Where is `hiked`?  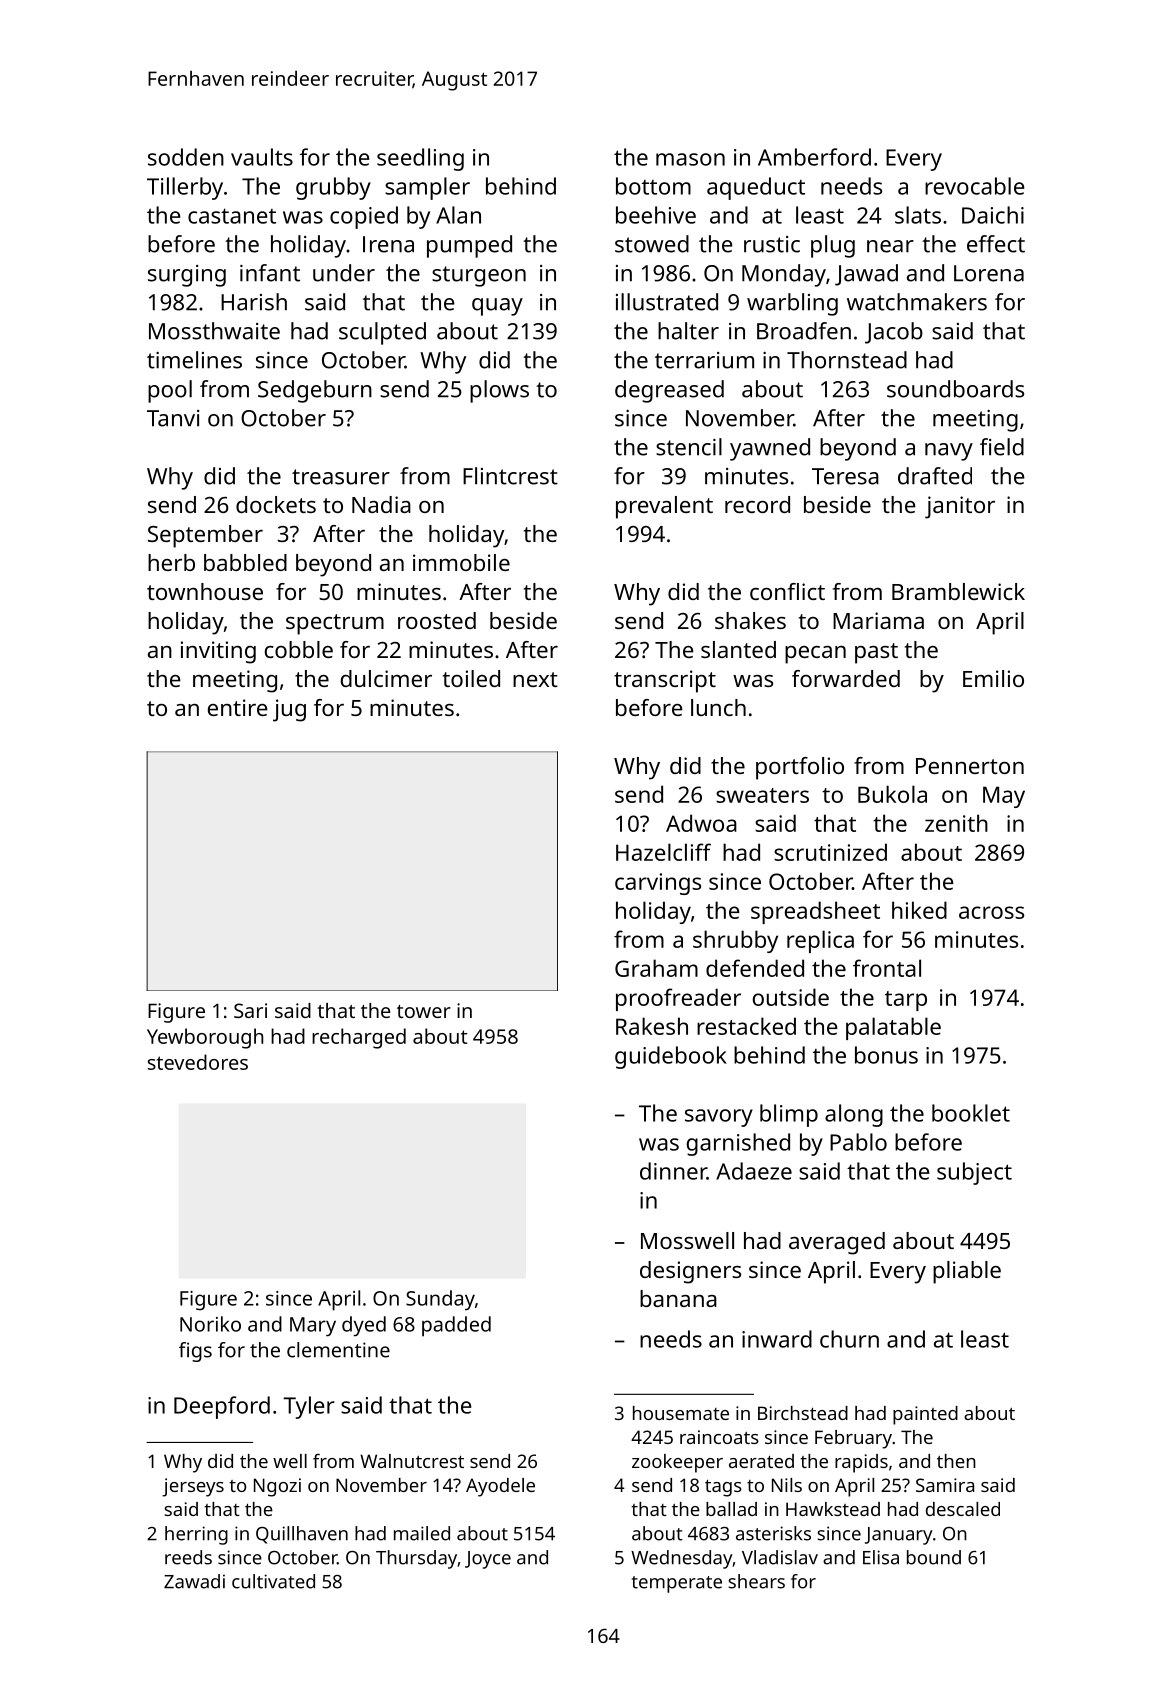
hiked is located at coordinates (919, 910).
